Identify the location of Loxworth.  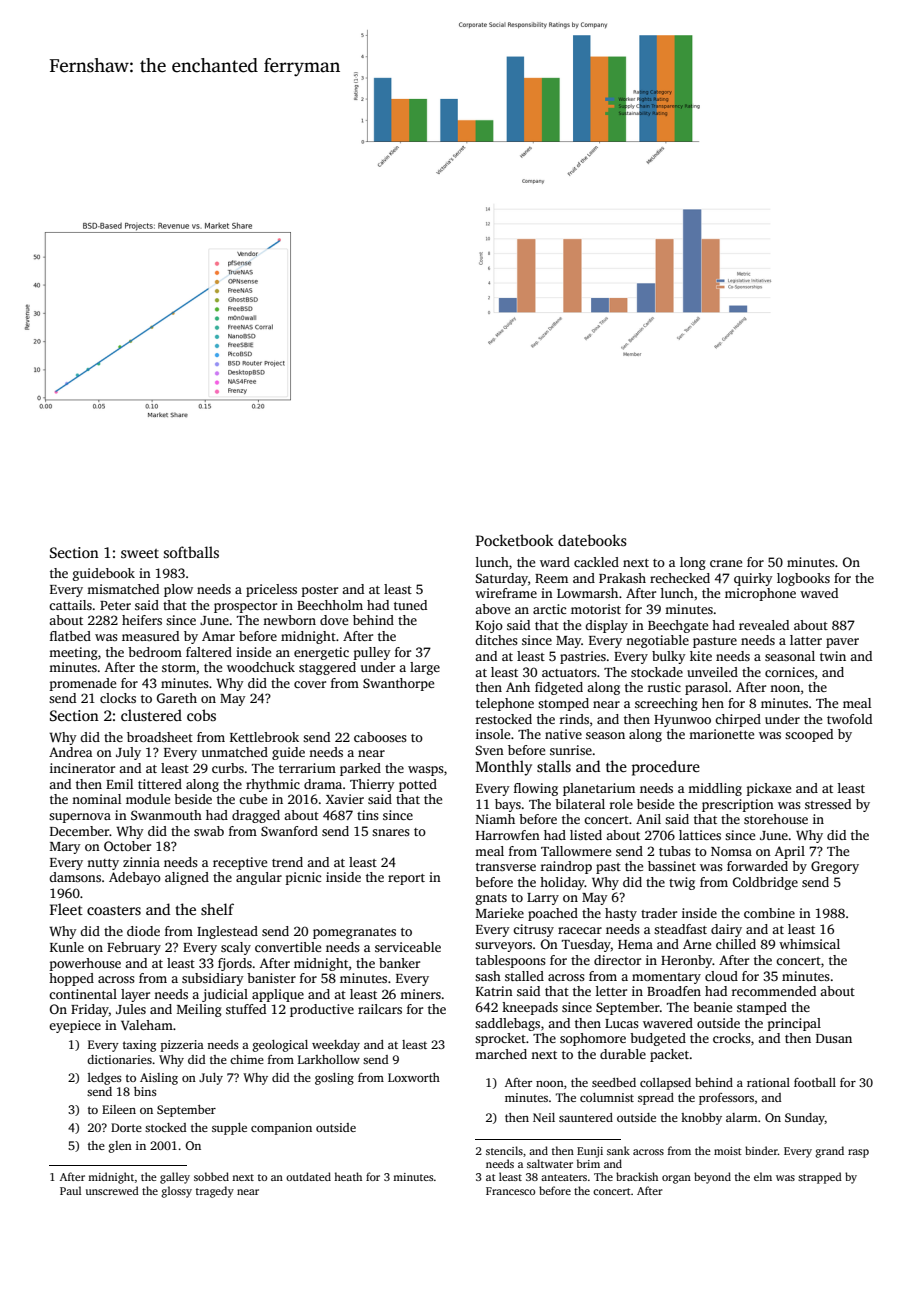
(414, 1077).
